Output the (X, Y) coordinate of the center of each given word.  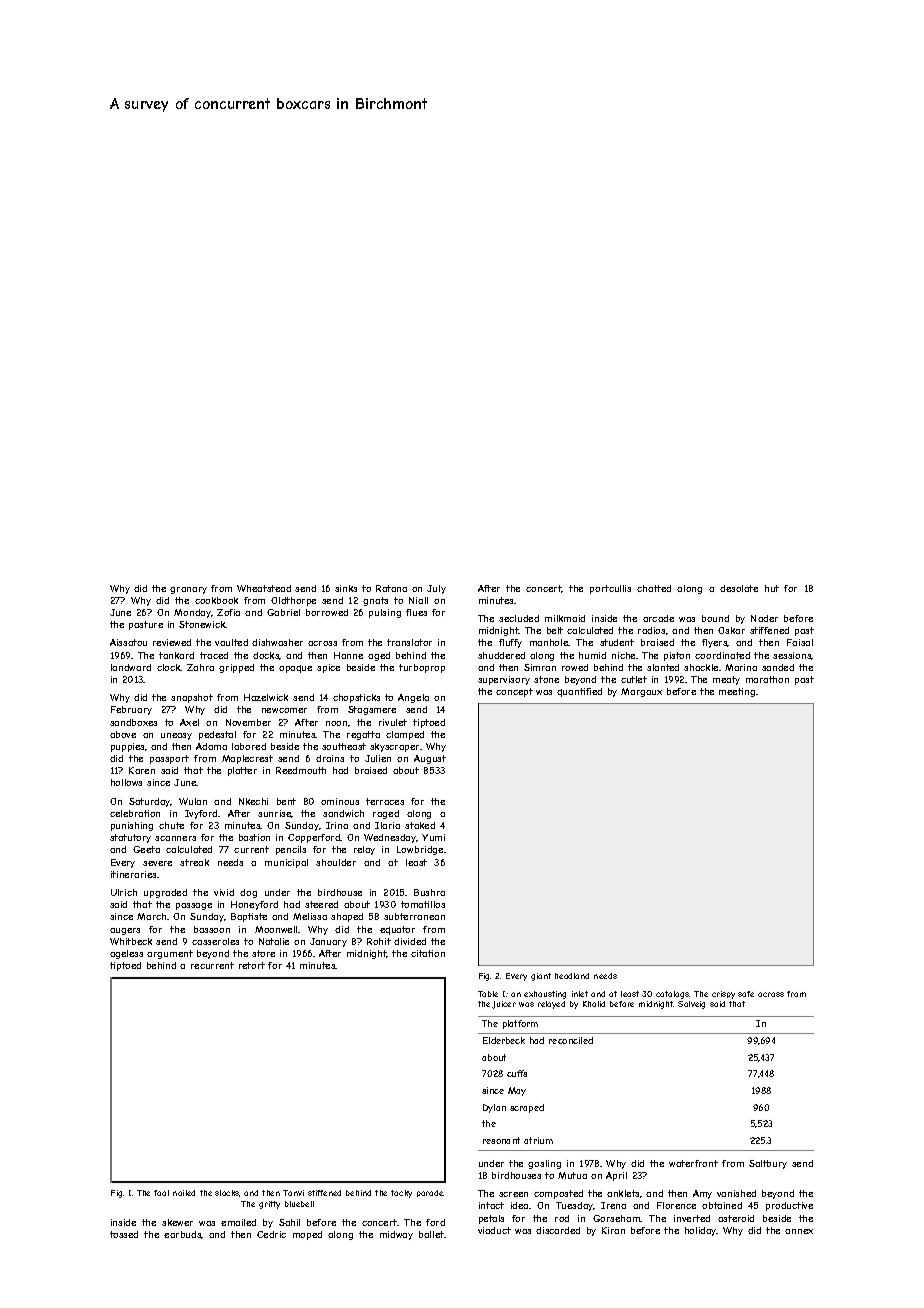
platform (520, 1024)
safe (746, 994)
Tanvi (293, 1193)
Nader (764, 618)
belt (555, 630)
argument (170, 954)
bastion (254, 837)
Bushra (429, 892)
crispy (723, 995)
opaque (295, 669)
